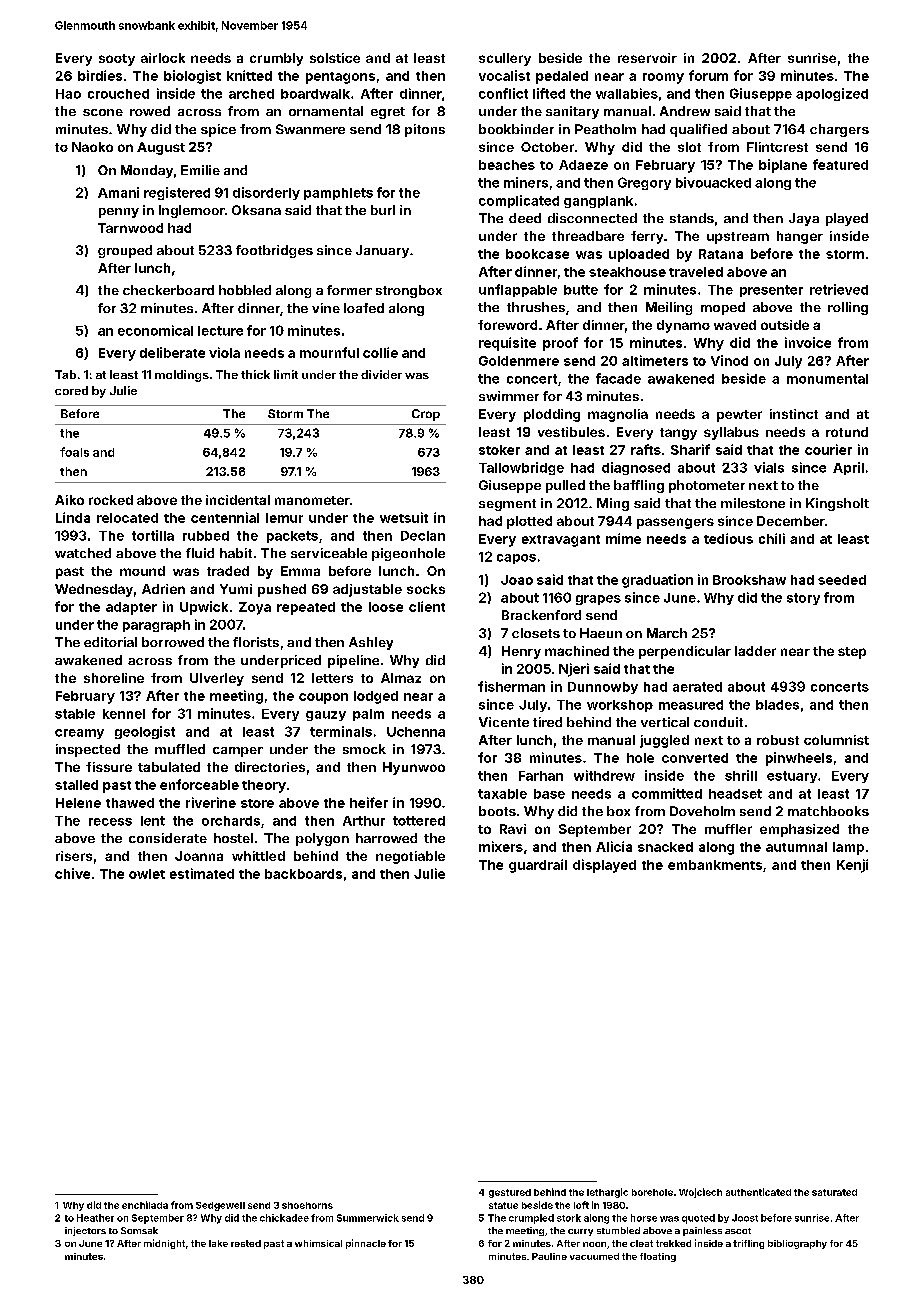  Describe the element at coordinates (249, 75) in the screenshot. I see `knitted` at that location.
